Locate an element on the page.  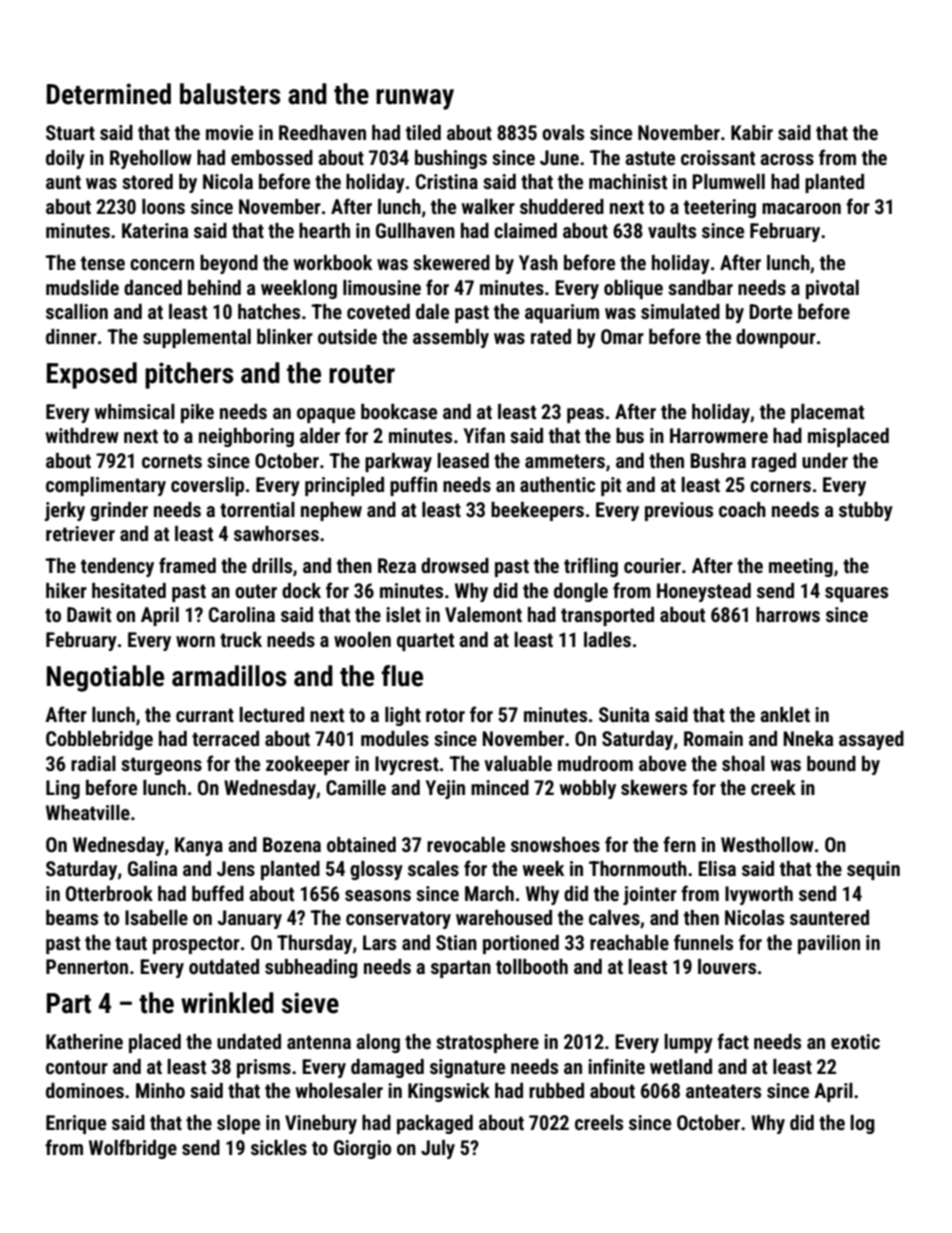
valuable is located at coordinates (518, 763).
